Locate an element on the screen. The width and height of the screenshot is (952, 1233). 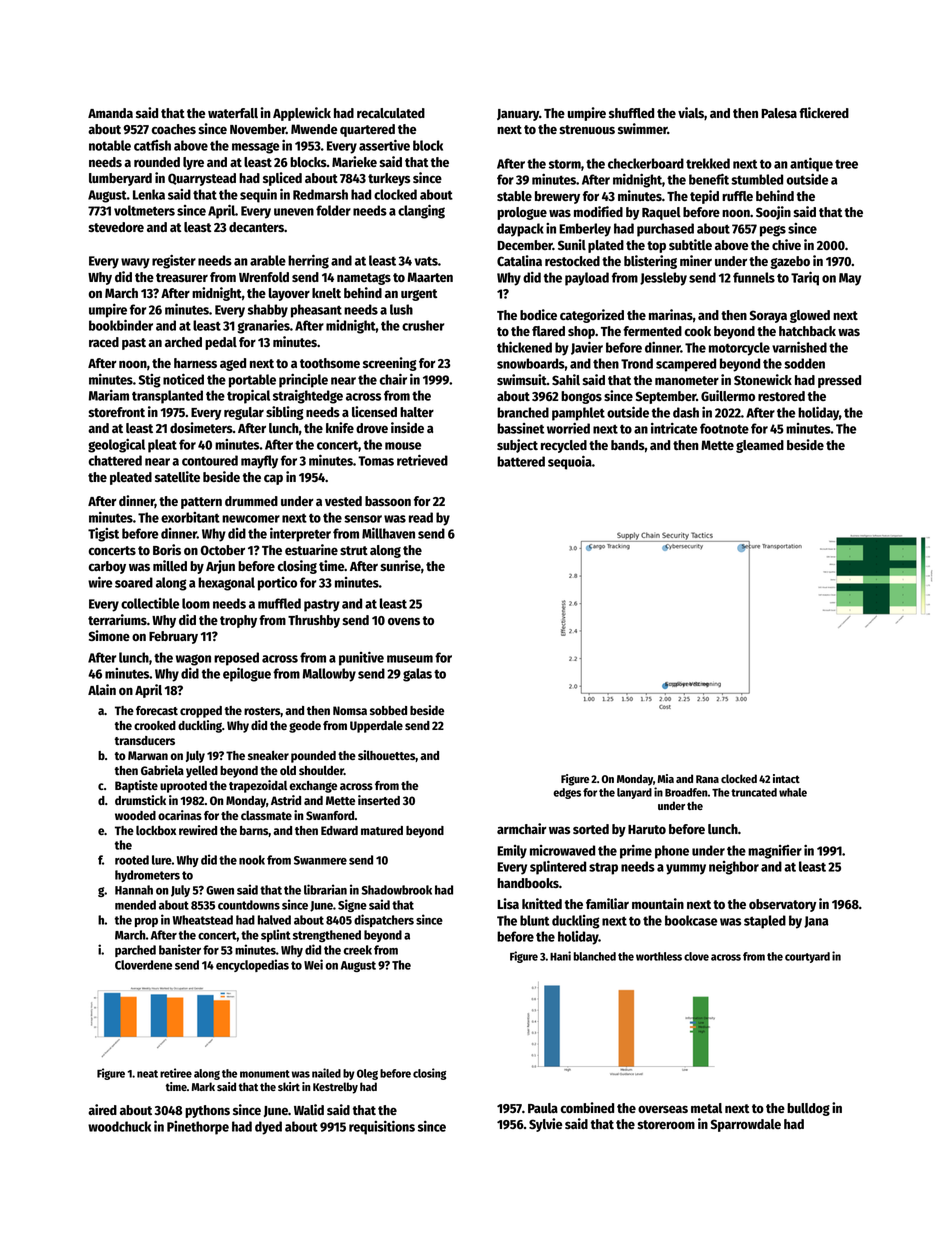
epilogue is located at coordinates (247, 675).
